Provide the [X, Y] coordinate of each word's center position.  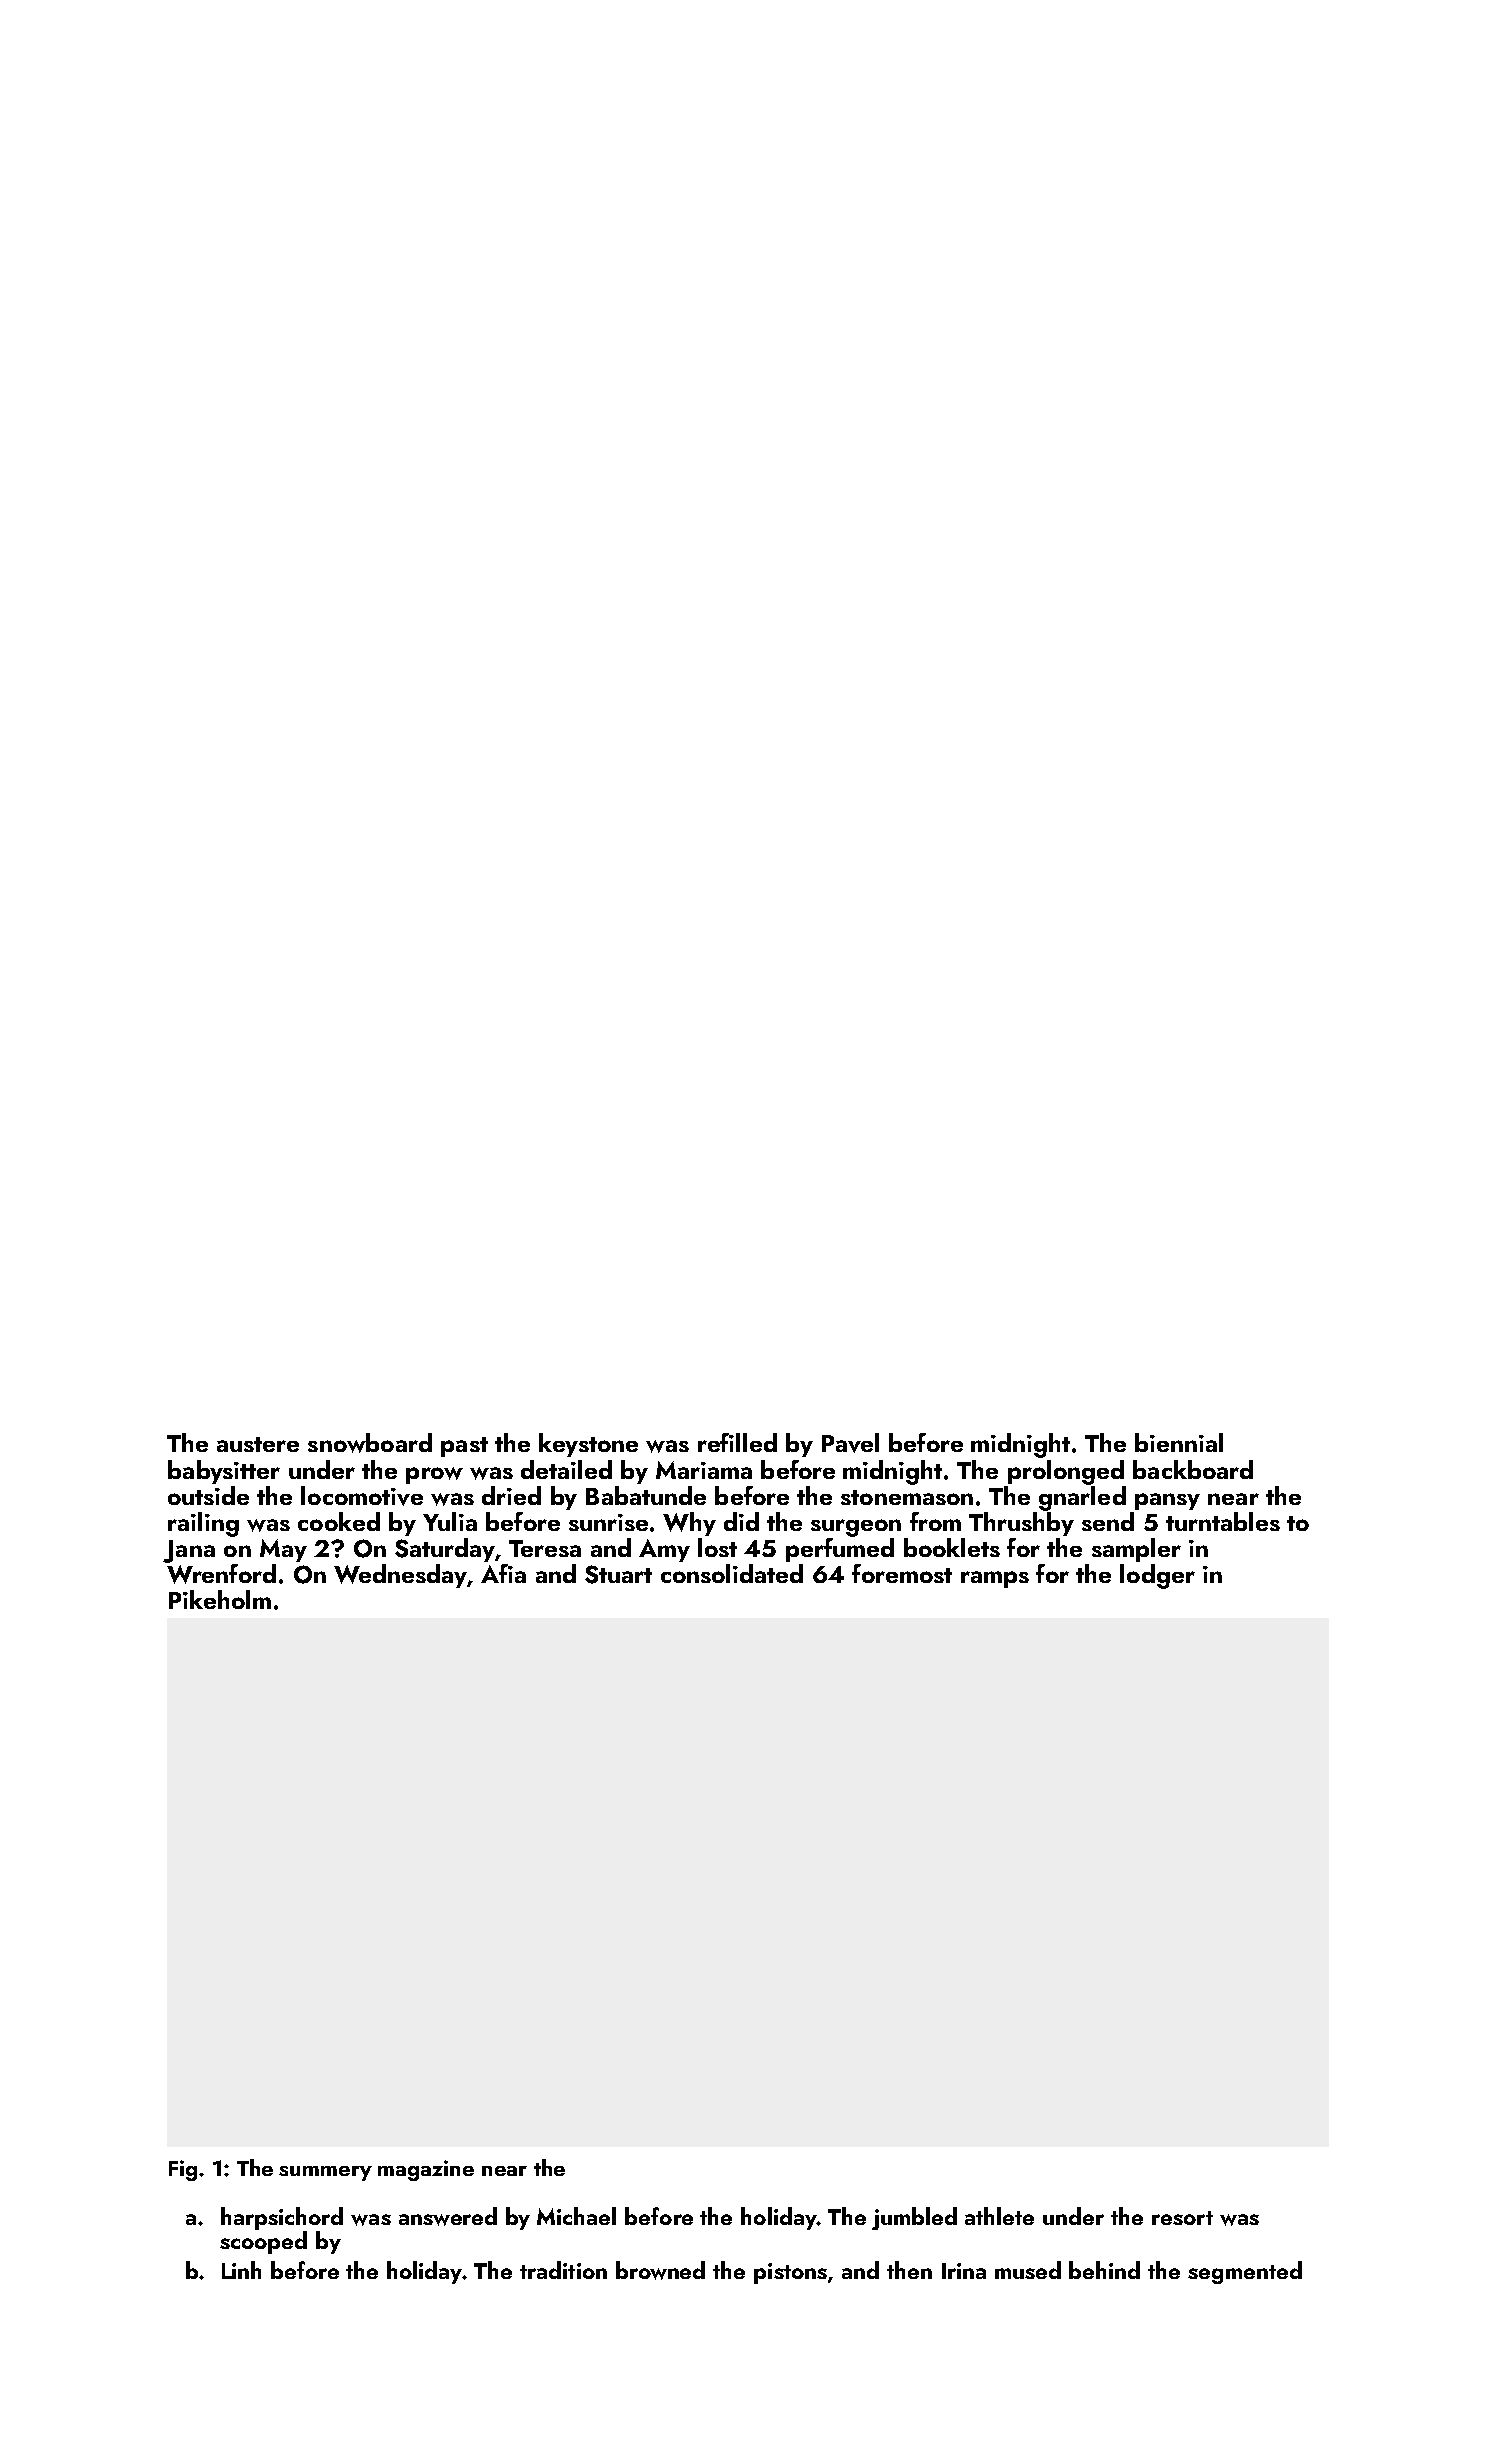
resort [1182, 2218]
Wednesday [400, 1576]
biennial [1179, 1442]
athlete [999, 2216]
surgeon [856, 1528]
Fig [183, 2170]
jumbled [914, 2218]
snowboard [370, 1443]
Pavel [850, 1443]
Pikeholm [220, 1599]
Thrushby [1021, 1524]
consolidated [732, 1573]
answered [448, 2216]
